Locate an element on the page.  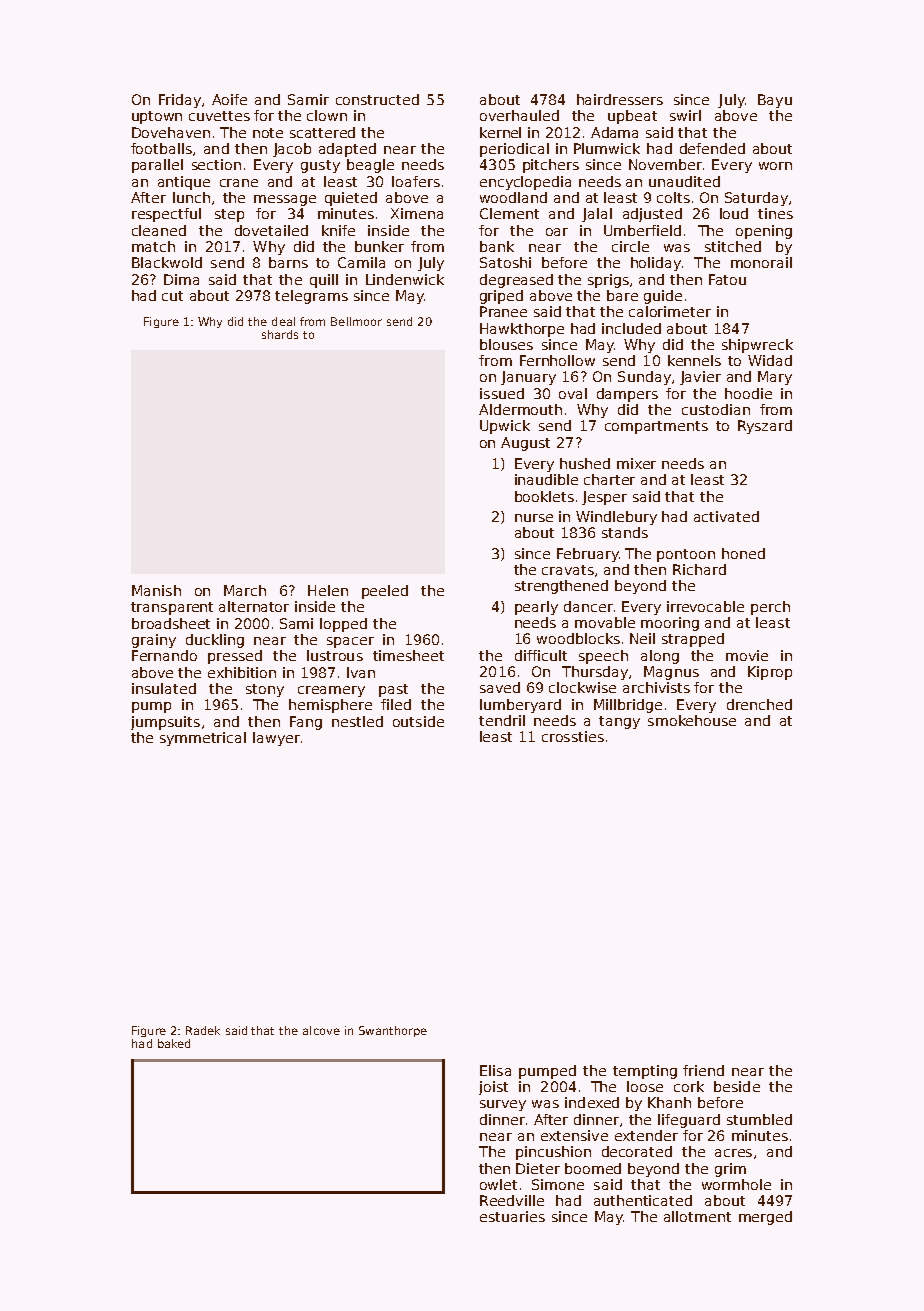
symmetrical is located at coordinates (203, 739).
